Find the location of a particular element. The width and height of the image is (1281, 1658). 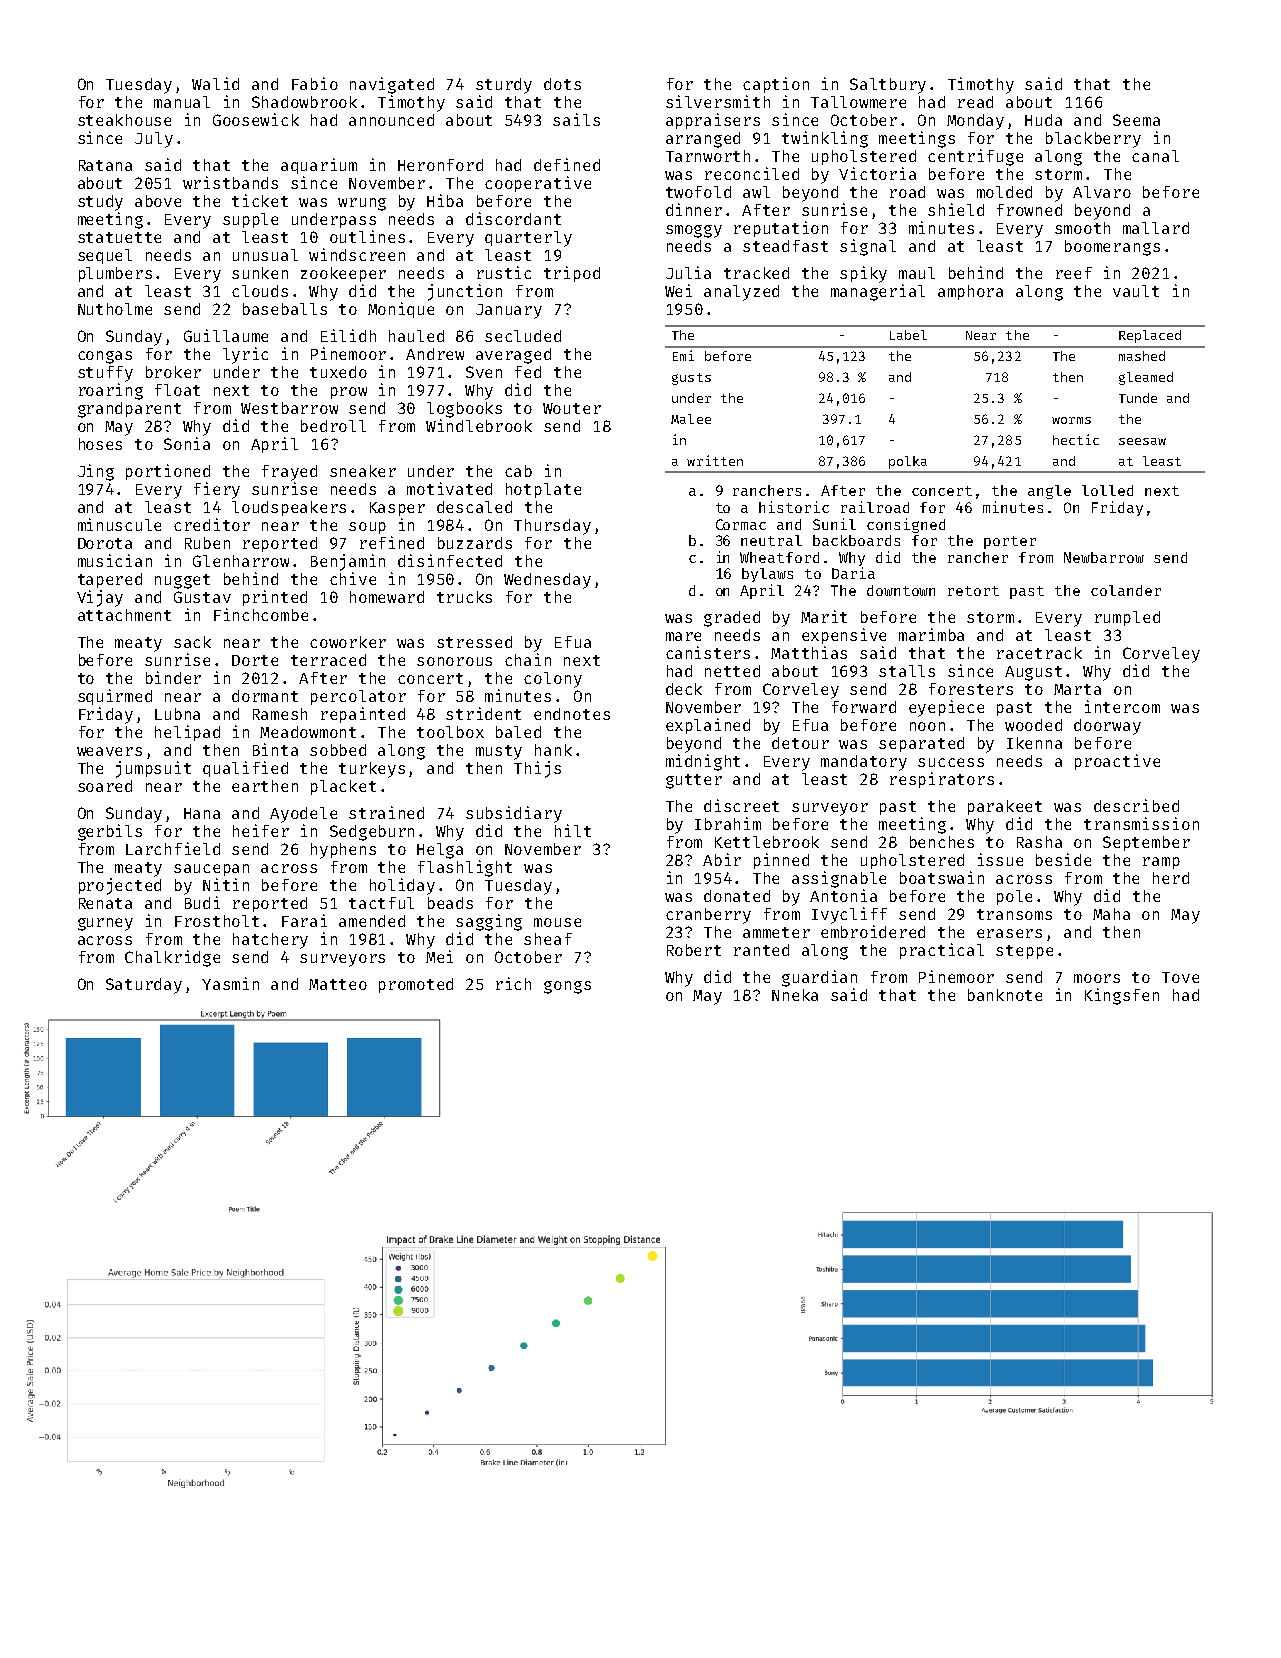

hyphens is located at coordinates (343, 851).
